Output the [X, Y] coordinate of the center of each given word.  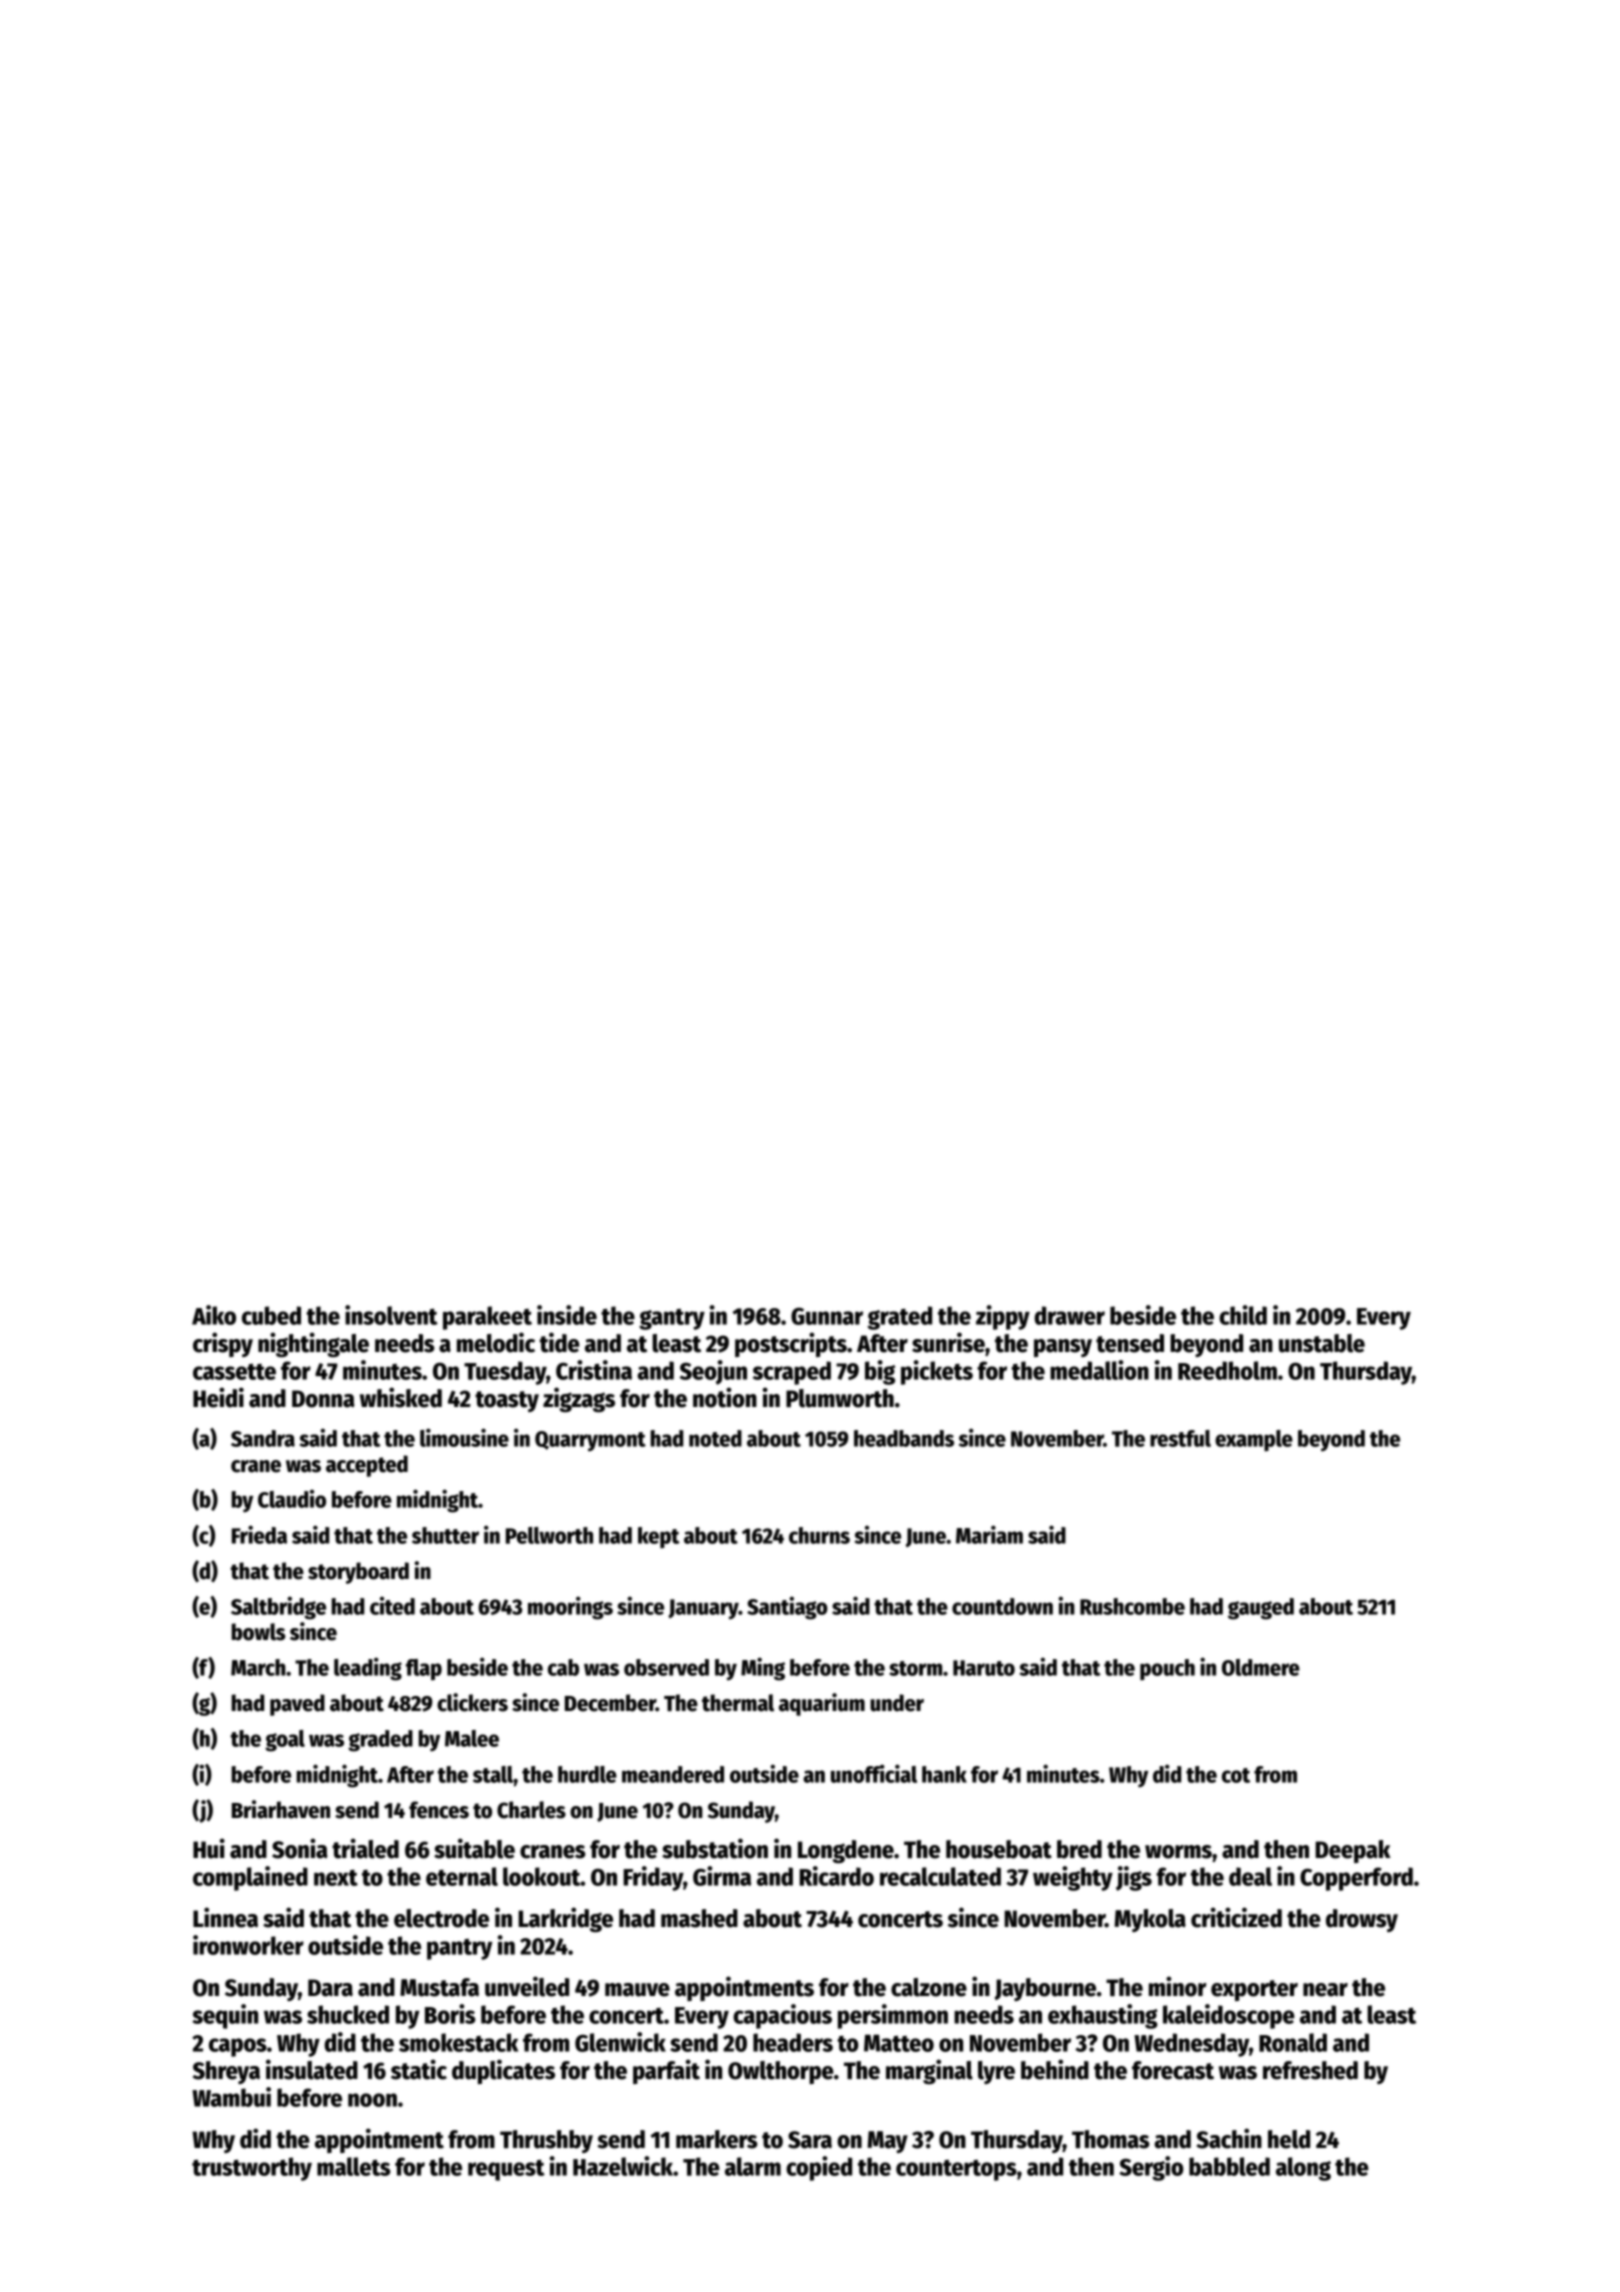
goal [285, 1741]
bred [1079, 1849]
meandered [673, 1774]
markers [717, 2139]
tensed [1130, 1343]
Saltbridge [278, 1608]
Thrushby [546, 2141]
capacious [782, 2016]
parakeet [487, 1318]
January [703, 1609]
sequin [225, 2016]
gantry [672, 1319]
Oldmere [1261, 1667]
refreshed [1310, 2070]
